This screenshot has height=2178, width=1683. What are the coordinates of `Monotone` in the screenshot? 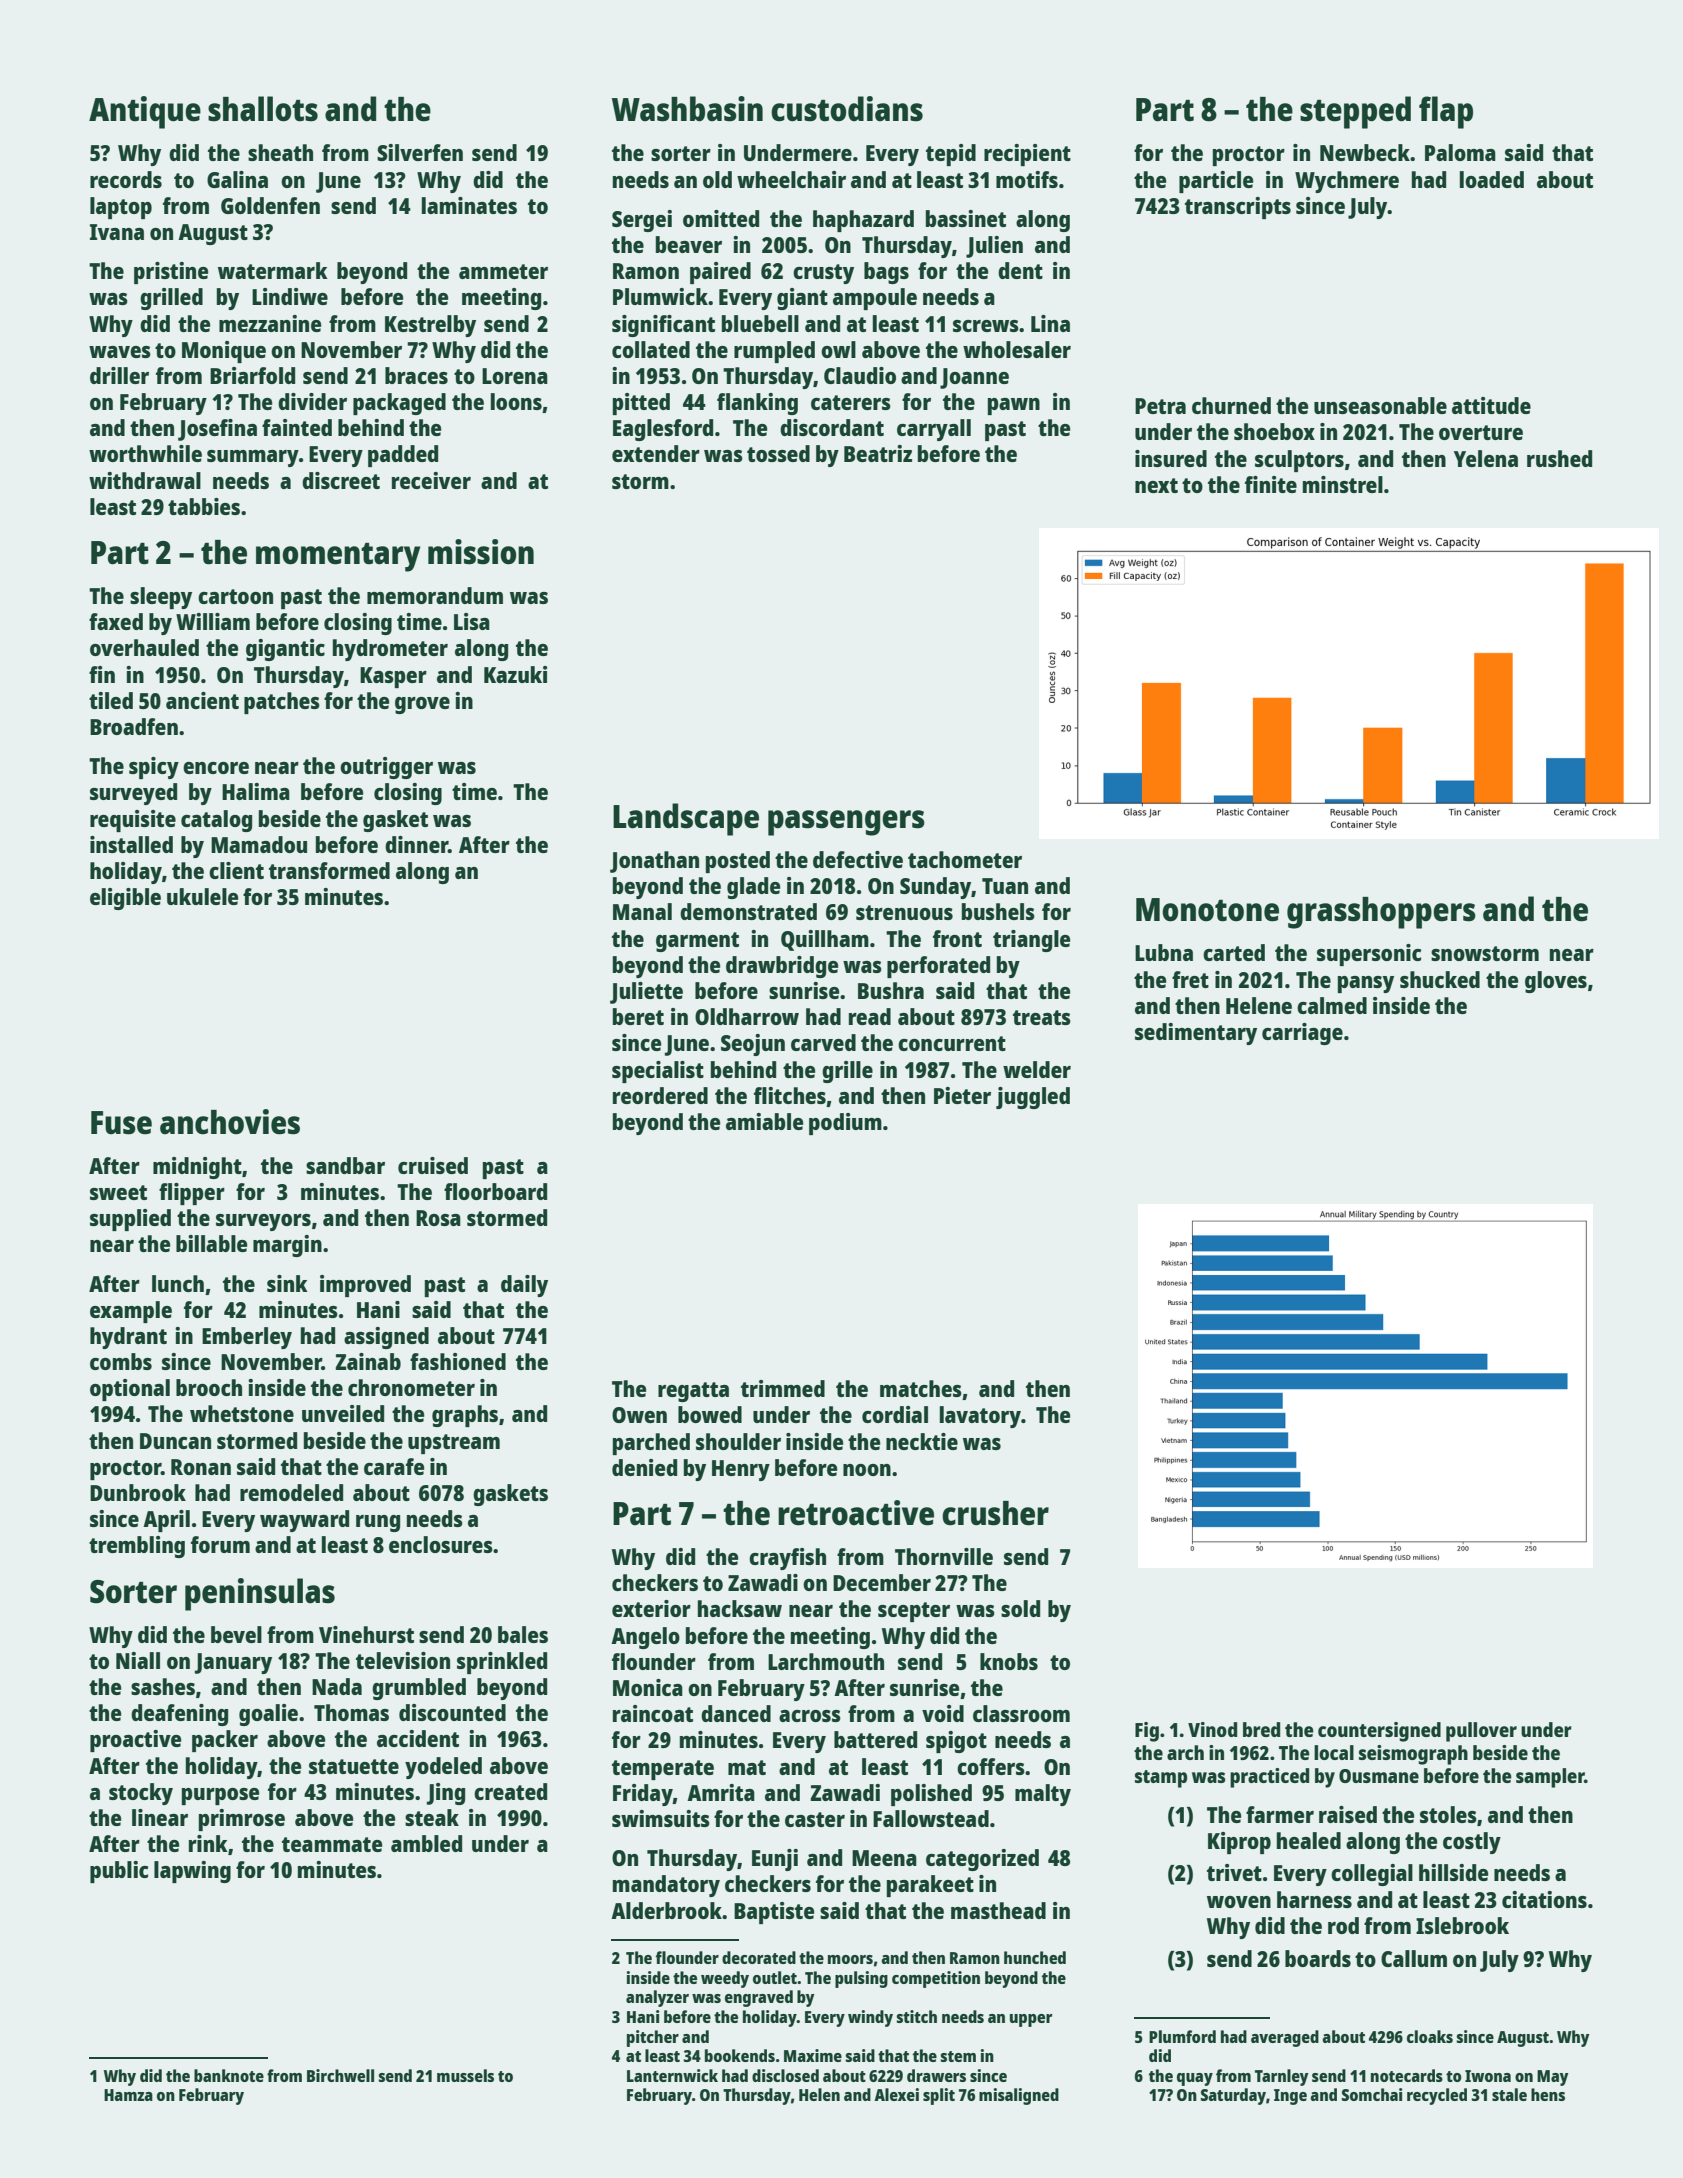 It's located at (1207, 910).
